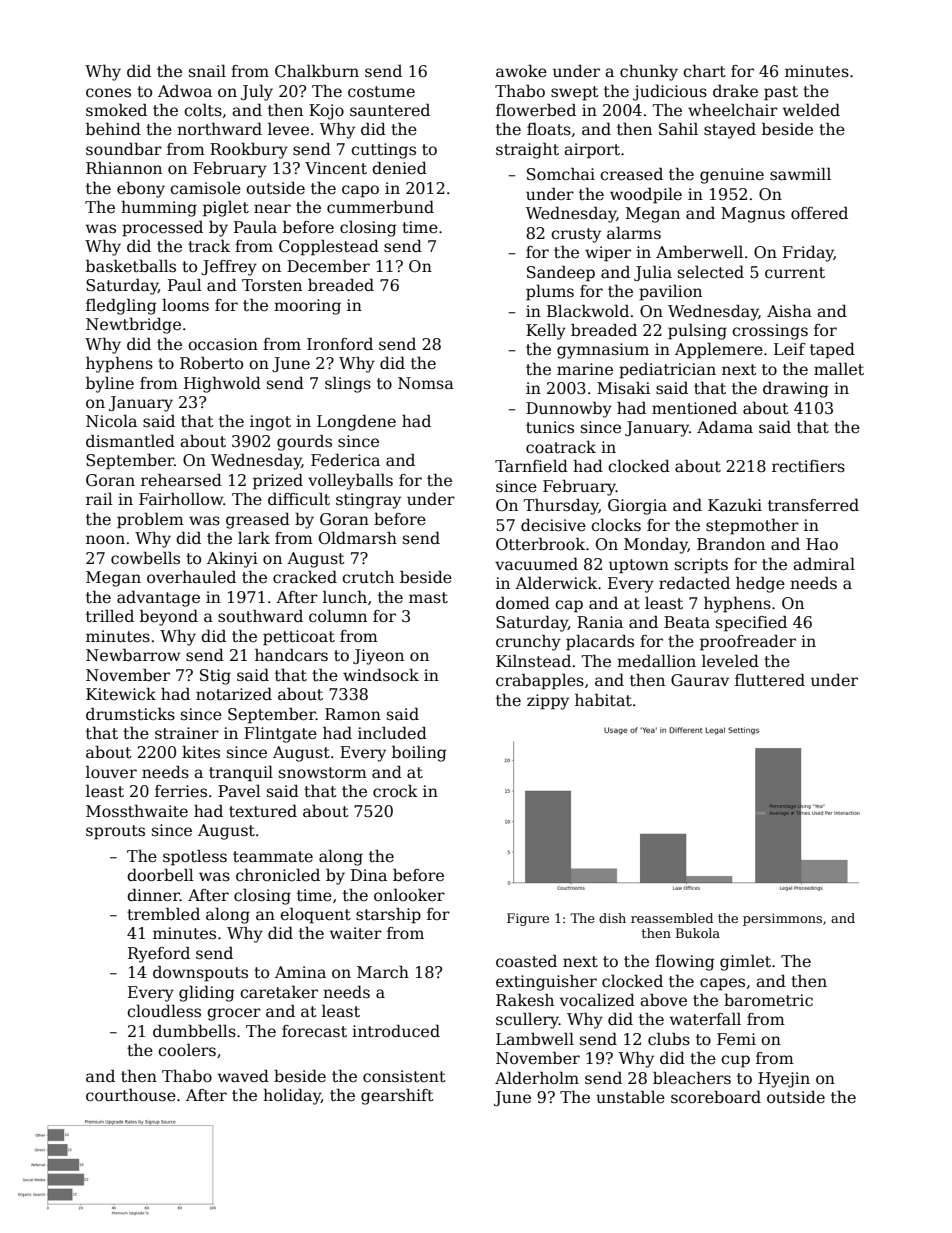 The image size is (952, 1233). Describe the element at coordinates (273, 857) in the page. I see `teammate` at that location.
